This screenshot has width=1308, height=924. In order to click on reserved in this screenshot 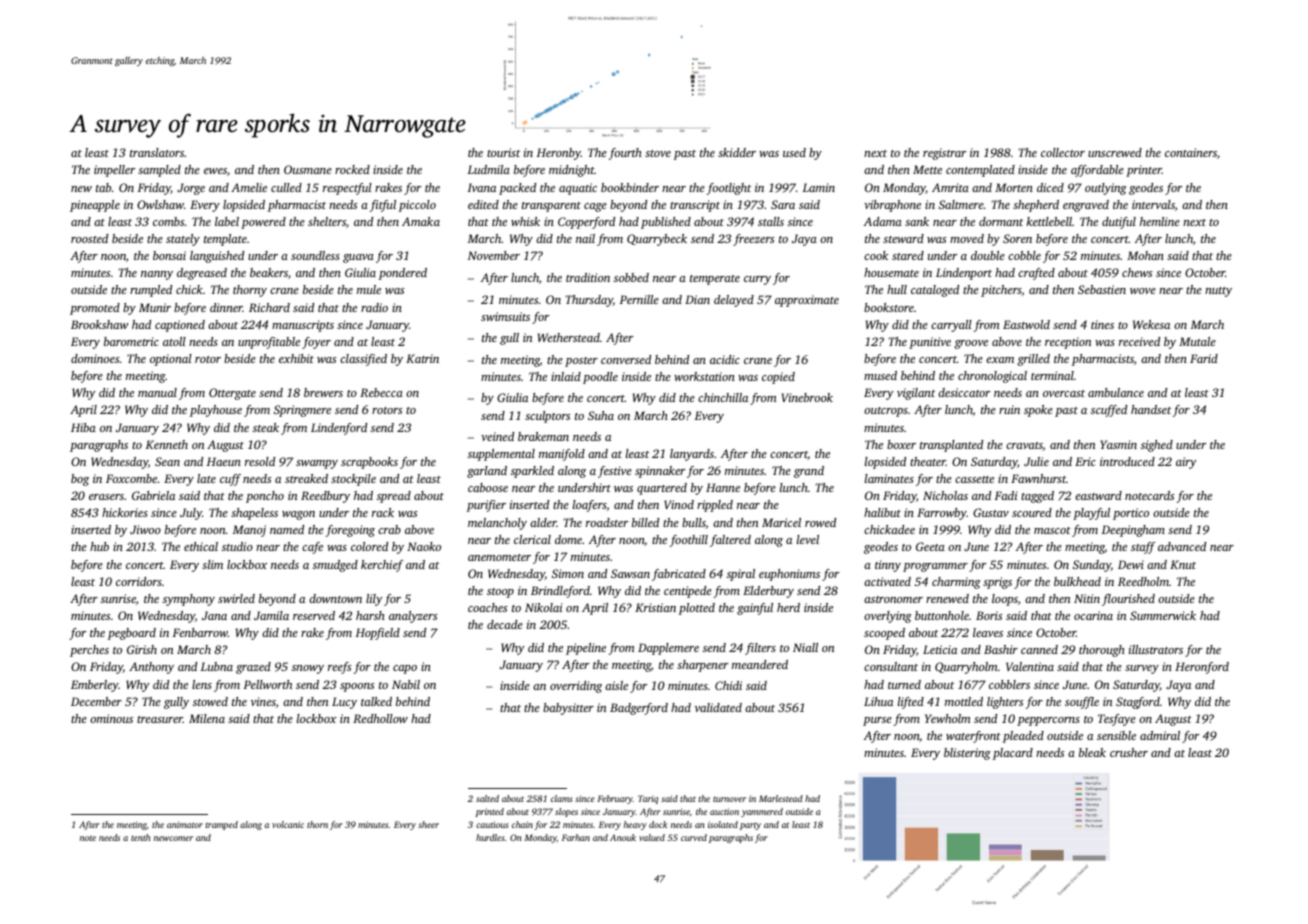, I will do `click(314, 615)`.
